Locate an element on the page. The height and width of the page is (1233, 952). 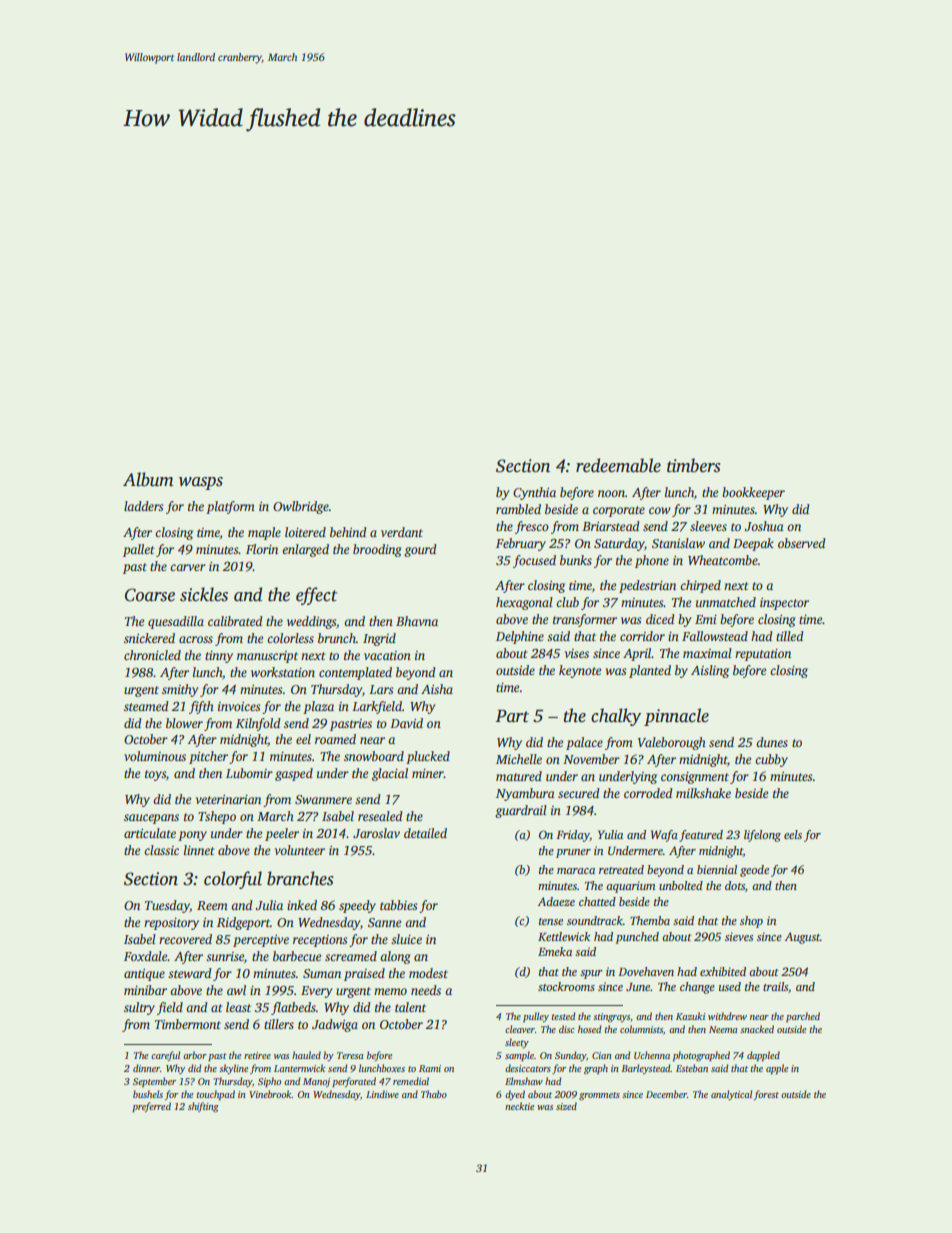
wasps is located at coordinates (201, 483).
